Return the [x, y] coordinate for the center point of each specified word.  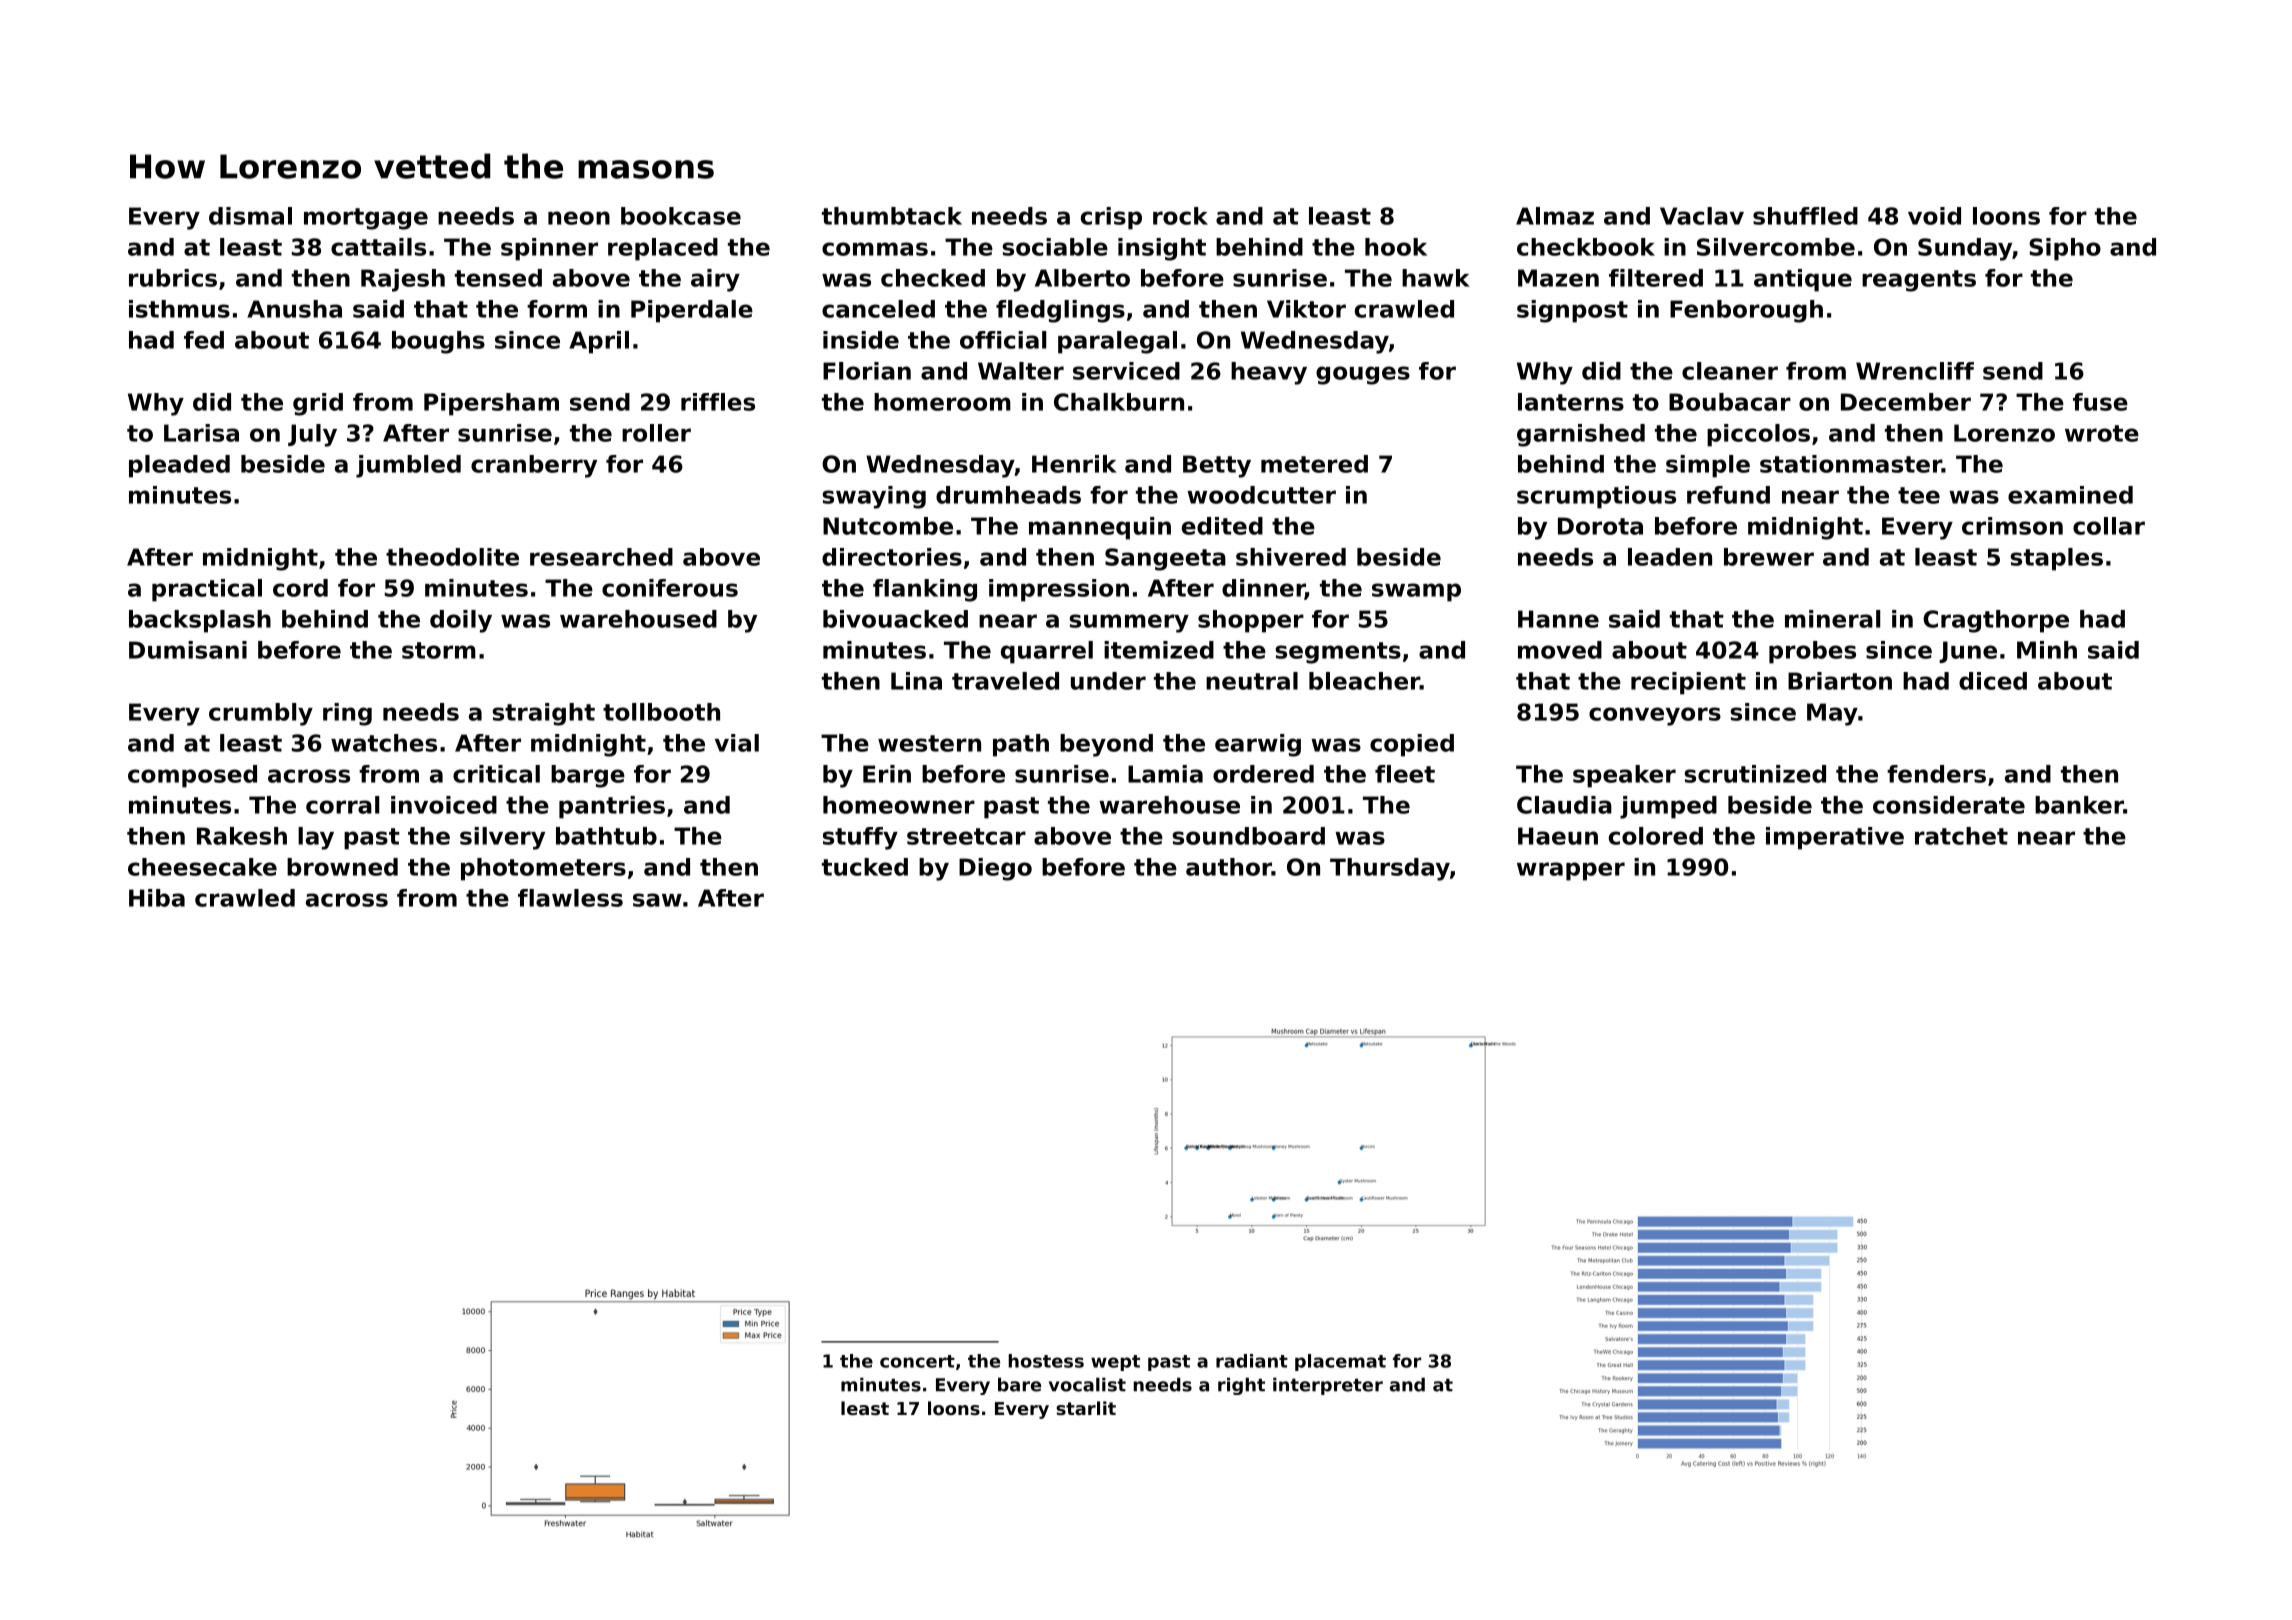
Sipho [2065, 249]
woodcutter [1261, 495]
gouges [1363, 375]
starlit [1086, 1408]
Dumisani [188, 650]
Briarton [1840, 681]
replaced [663, 249]
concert [917, 1361]
